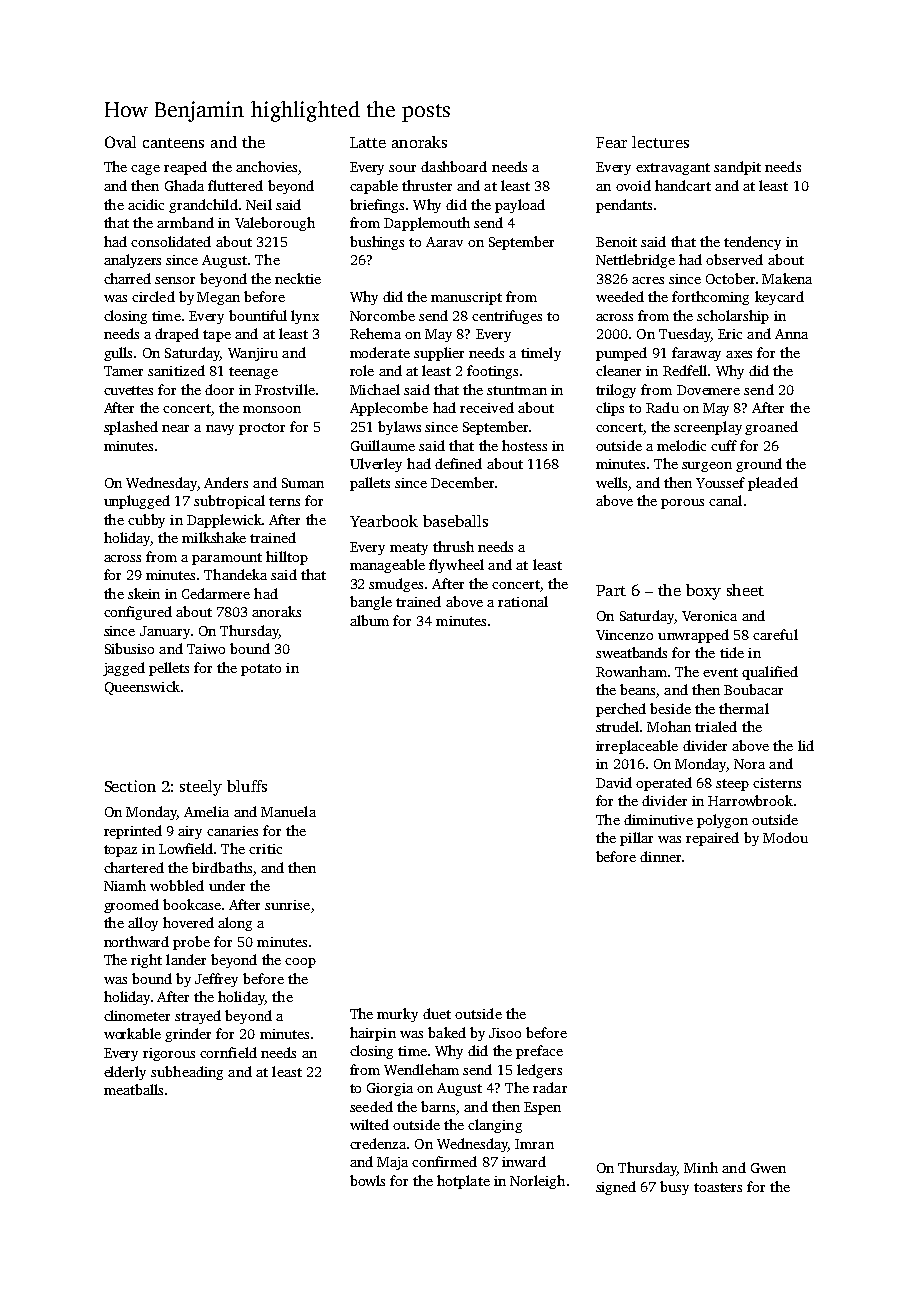  Describe the element at coordinates (523, 601) in the screenshot. I see `rational` at that location.
